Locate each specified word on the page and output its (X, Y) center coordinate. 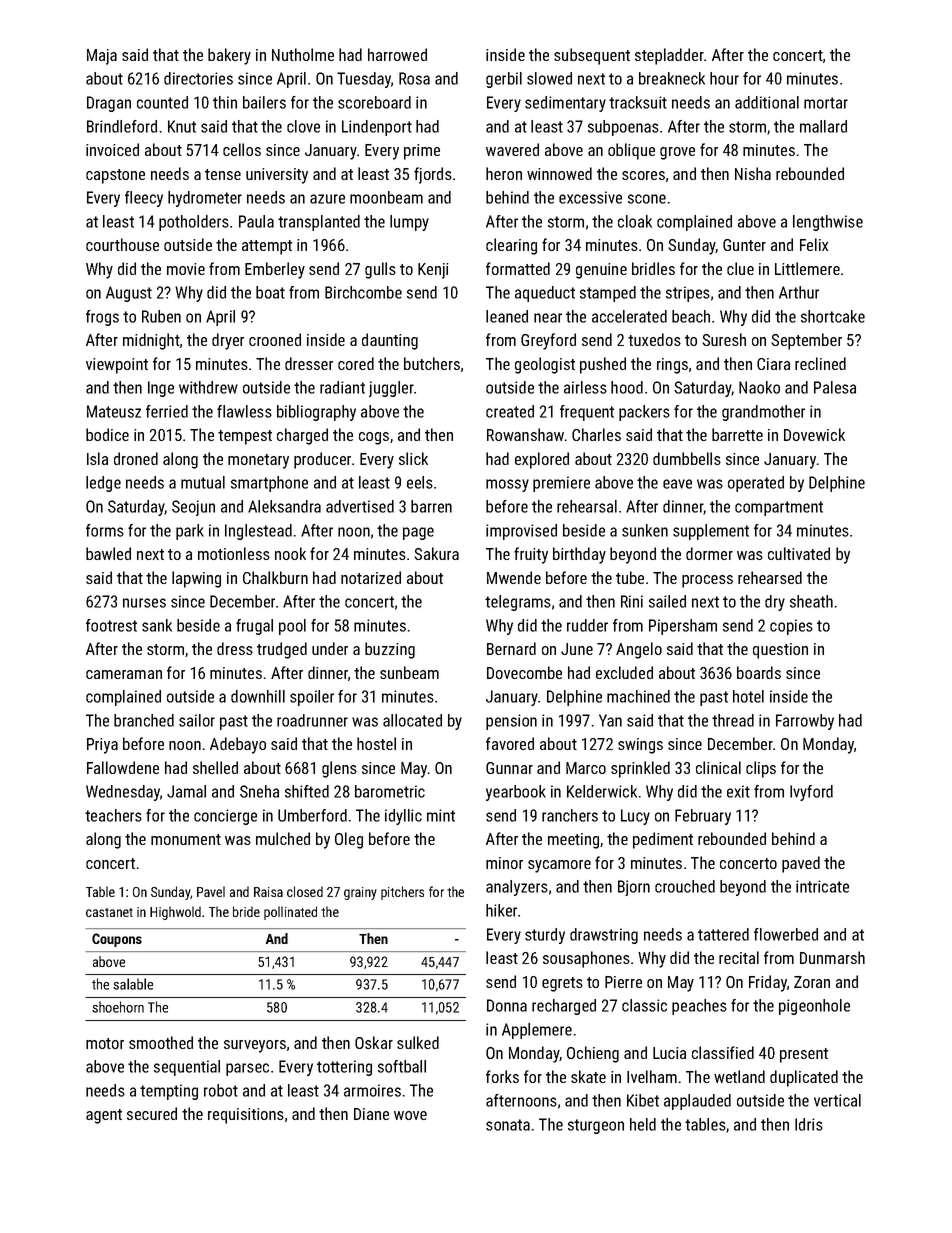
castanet (109, 912)
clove (303, 126)
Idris (809, 1124)
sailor (197, 720)
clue (740, 268)
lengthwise (828, 223)
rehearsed (770, 577)
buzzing (390, 650)
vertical (837, 1100)
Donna (507, 1005)
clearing (511, 246)
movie (186, 269)
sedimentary (565, 104)
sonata (508, 1125)
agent (104, 1116)
